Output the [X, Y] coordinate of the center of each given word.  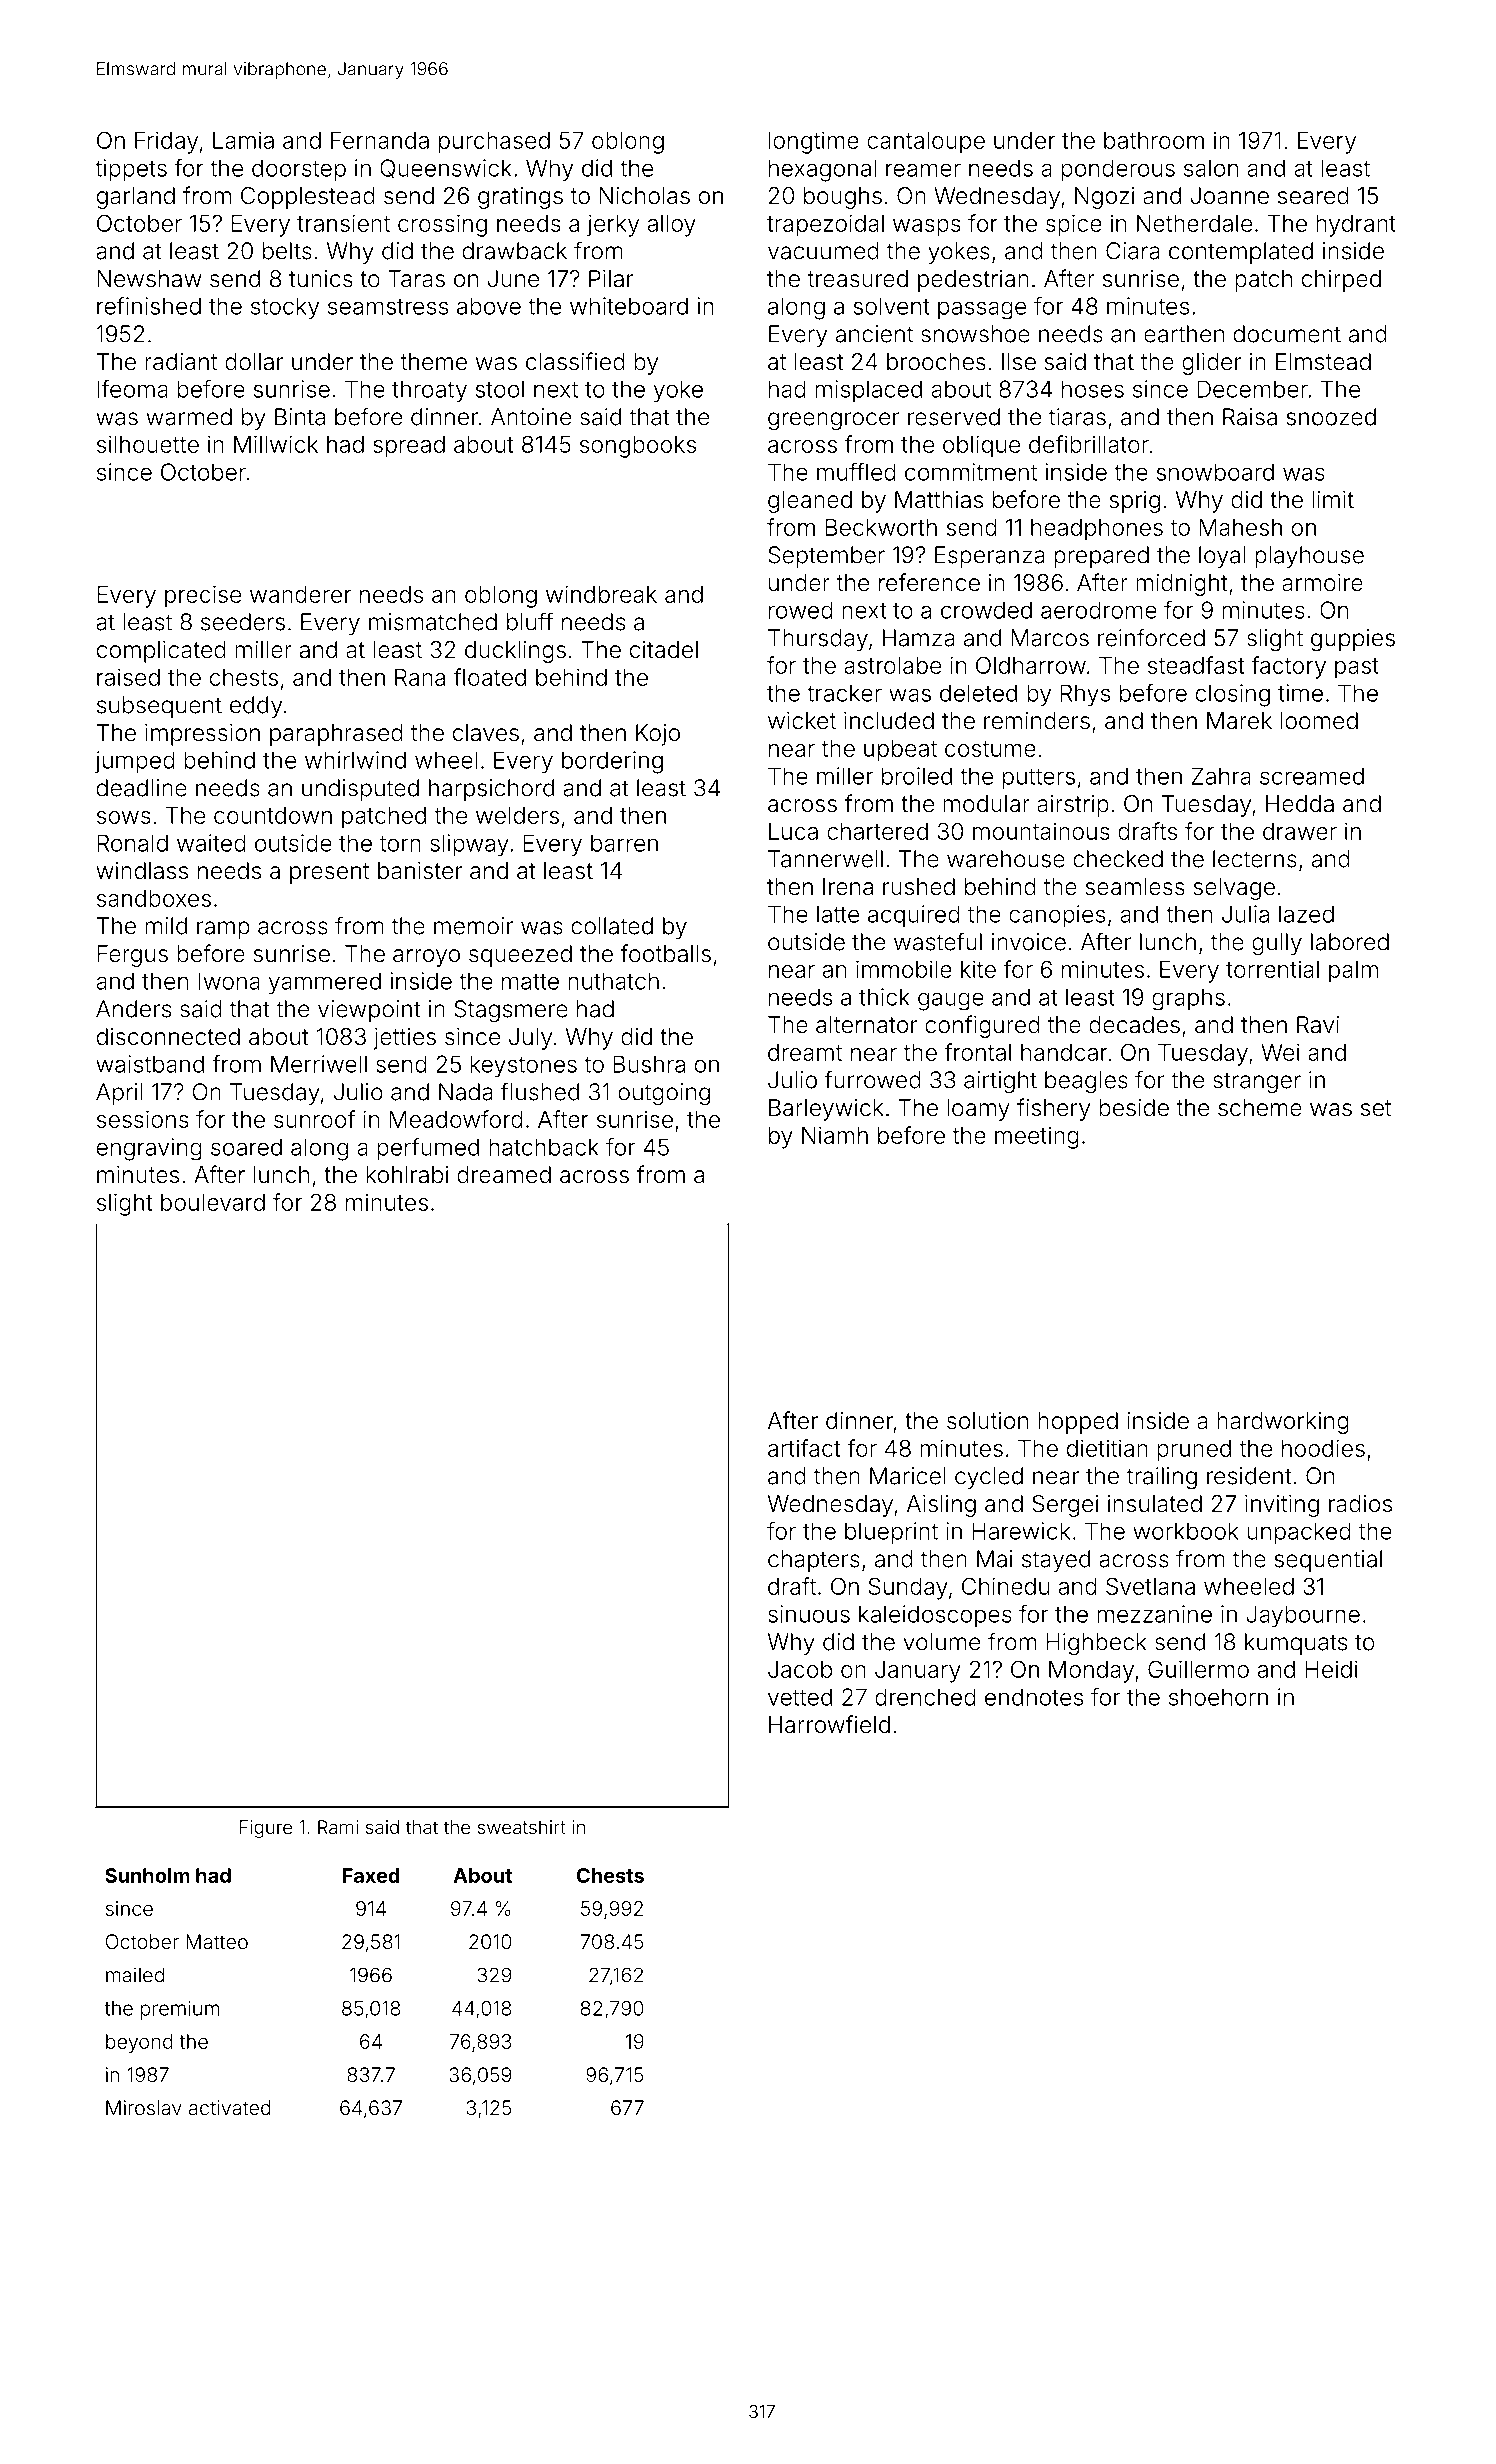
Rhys [1085, 695]
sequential [1328, 1561]
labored [1350, 942]
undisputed [360, 790]
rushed [919, 887]
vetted [800, 1697]
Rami [338, 1827]
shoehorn [1218, 1697]
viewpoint [369, 1011]
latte [838, 914]
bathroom [1154, 140]
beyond [139, 2043]
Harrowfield [829, 1724]
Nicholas [644, 196]
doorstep [299, 170]
